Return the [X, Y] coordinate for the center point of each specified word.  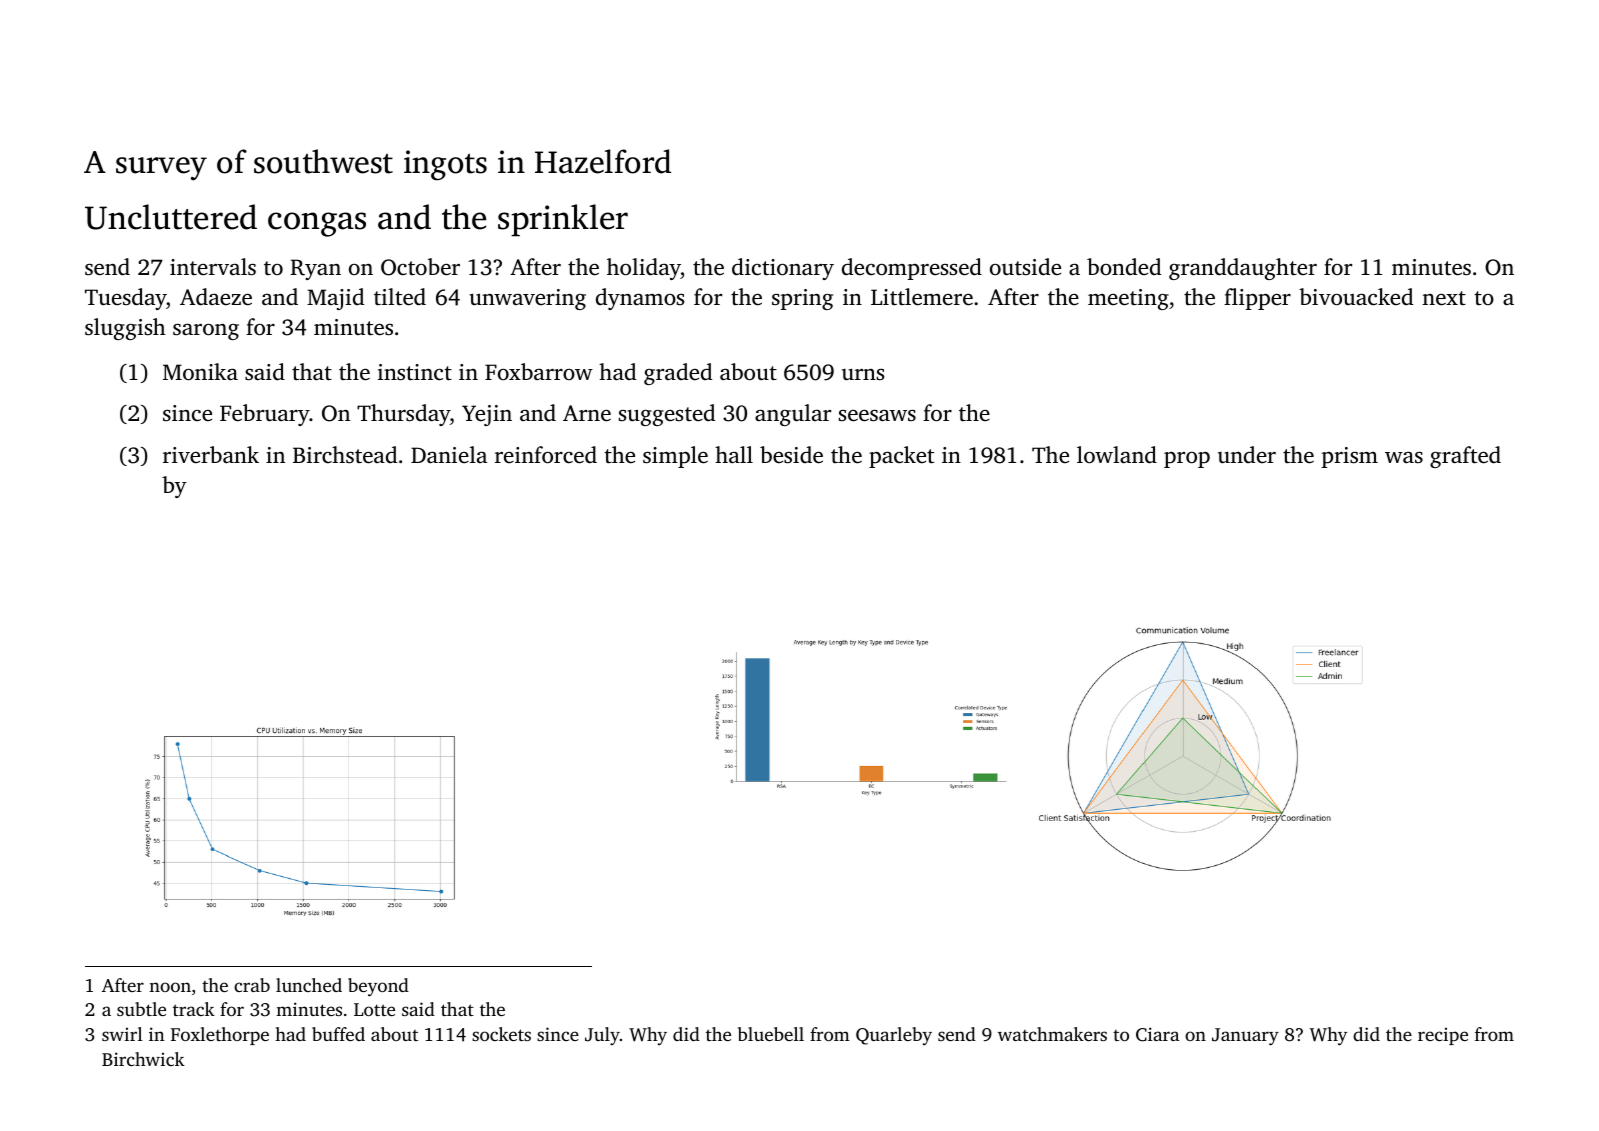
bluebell [771, 1034]
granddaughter [1243, 269]
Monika [200, 372]
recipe [1443, 1036]
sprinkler [563, 220]
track [194, 1009]
